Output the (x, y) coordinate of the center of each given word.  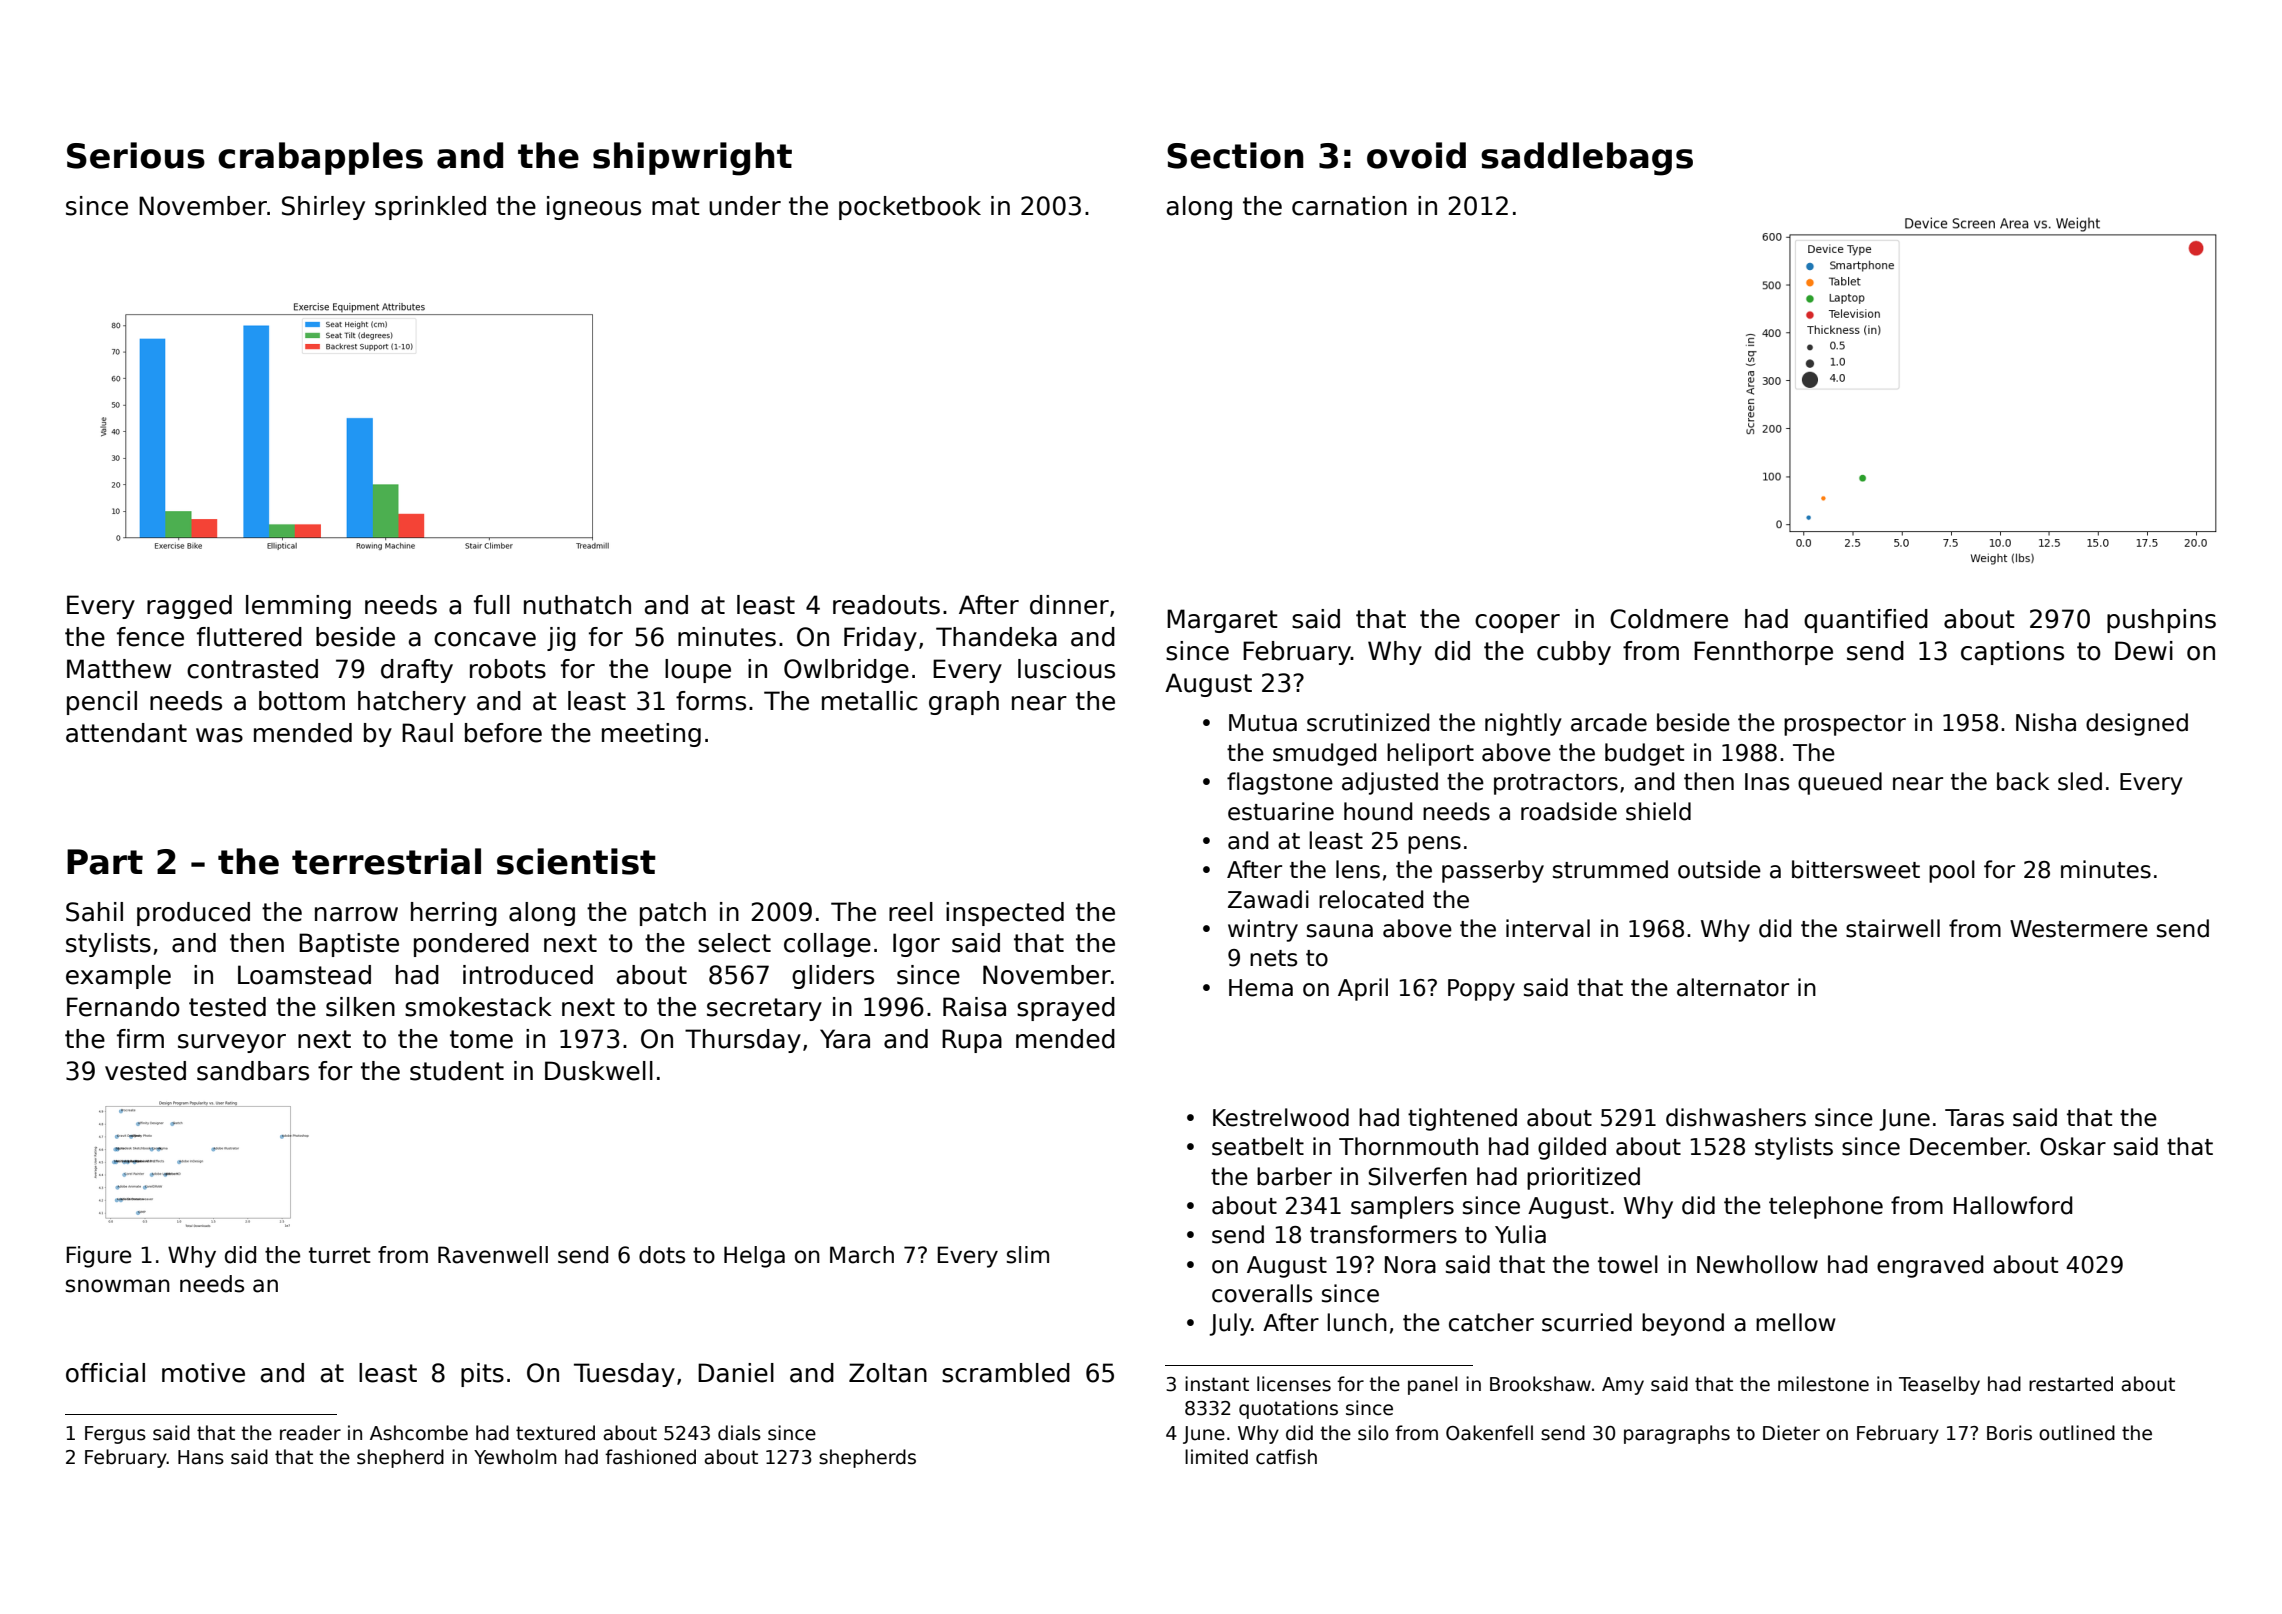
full (492, 605)
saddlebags (1587, 159)
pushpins (2161, 621)
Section (1235, 155)
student (457, 1071)
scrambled (1006, 1373)
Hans (201, 1457)
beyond (1683, 1324)
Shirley (323, 208)
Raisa (974, 1007)
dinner (1069, 605)
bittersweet (1856, 869)
